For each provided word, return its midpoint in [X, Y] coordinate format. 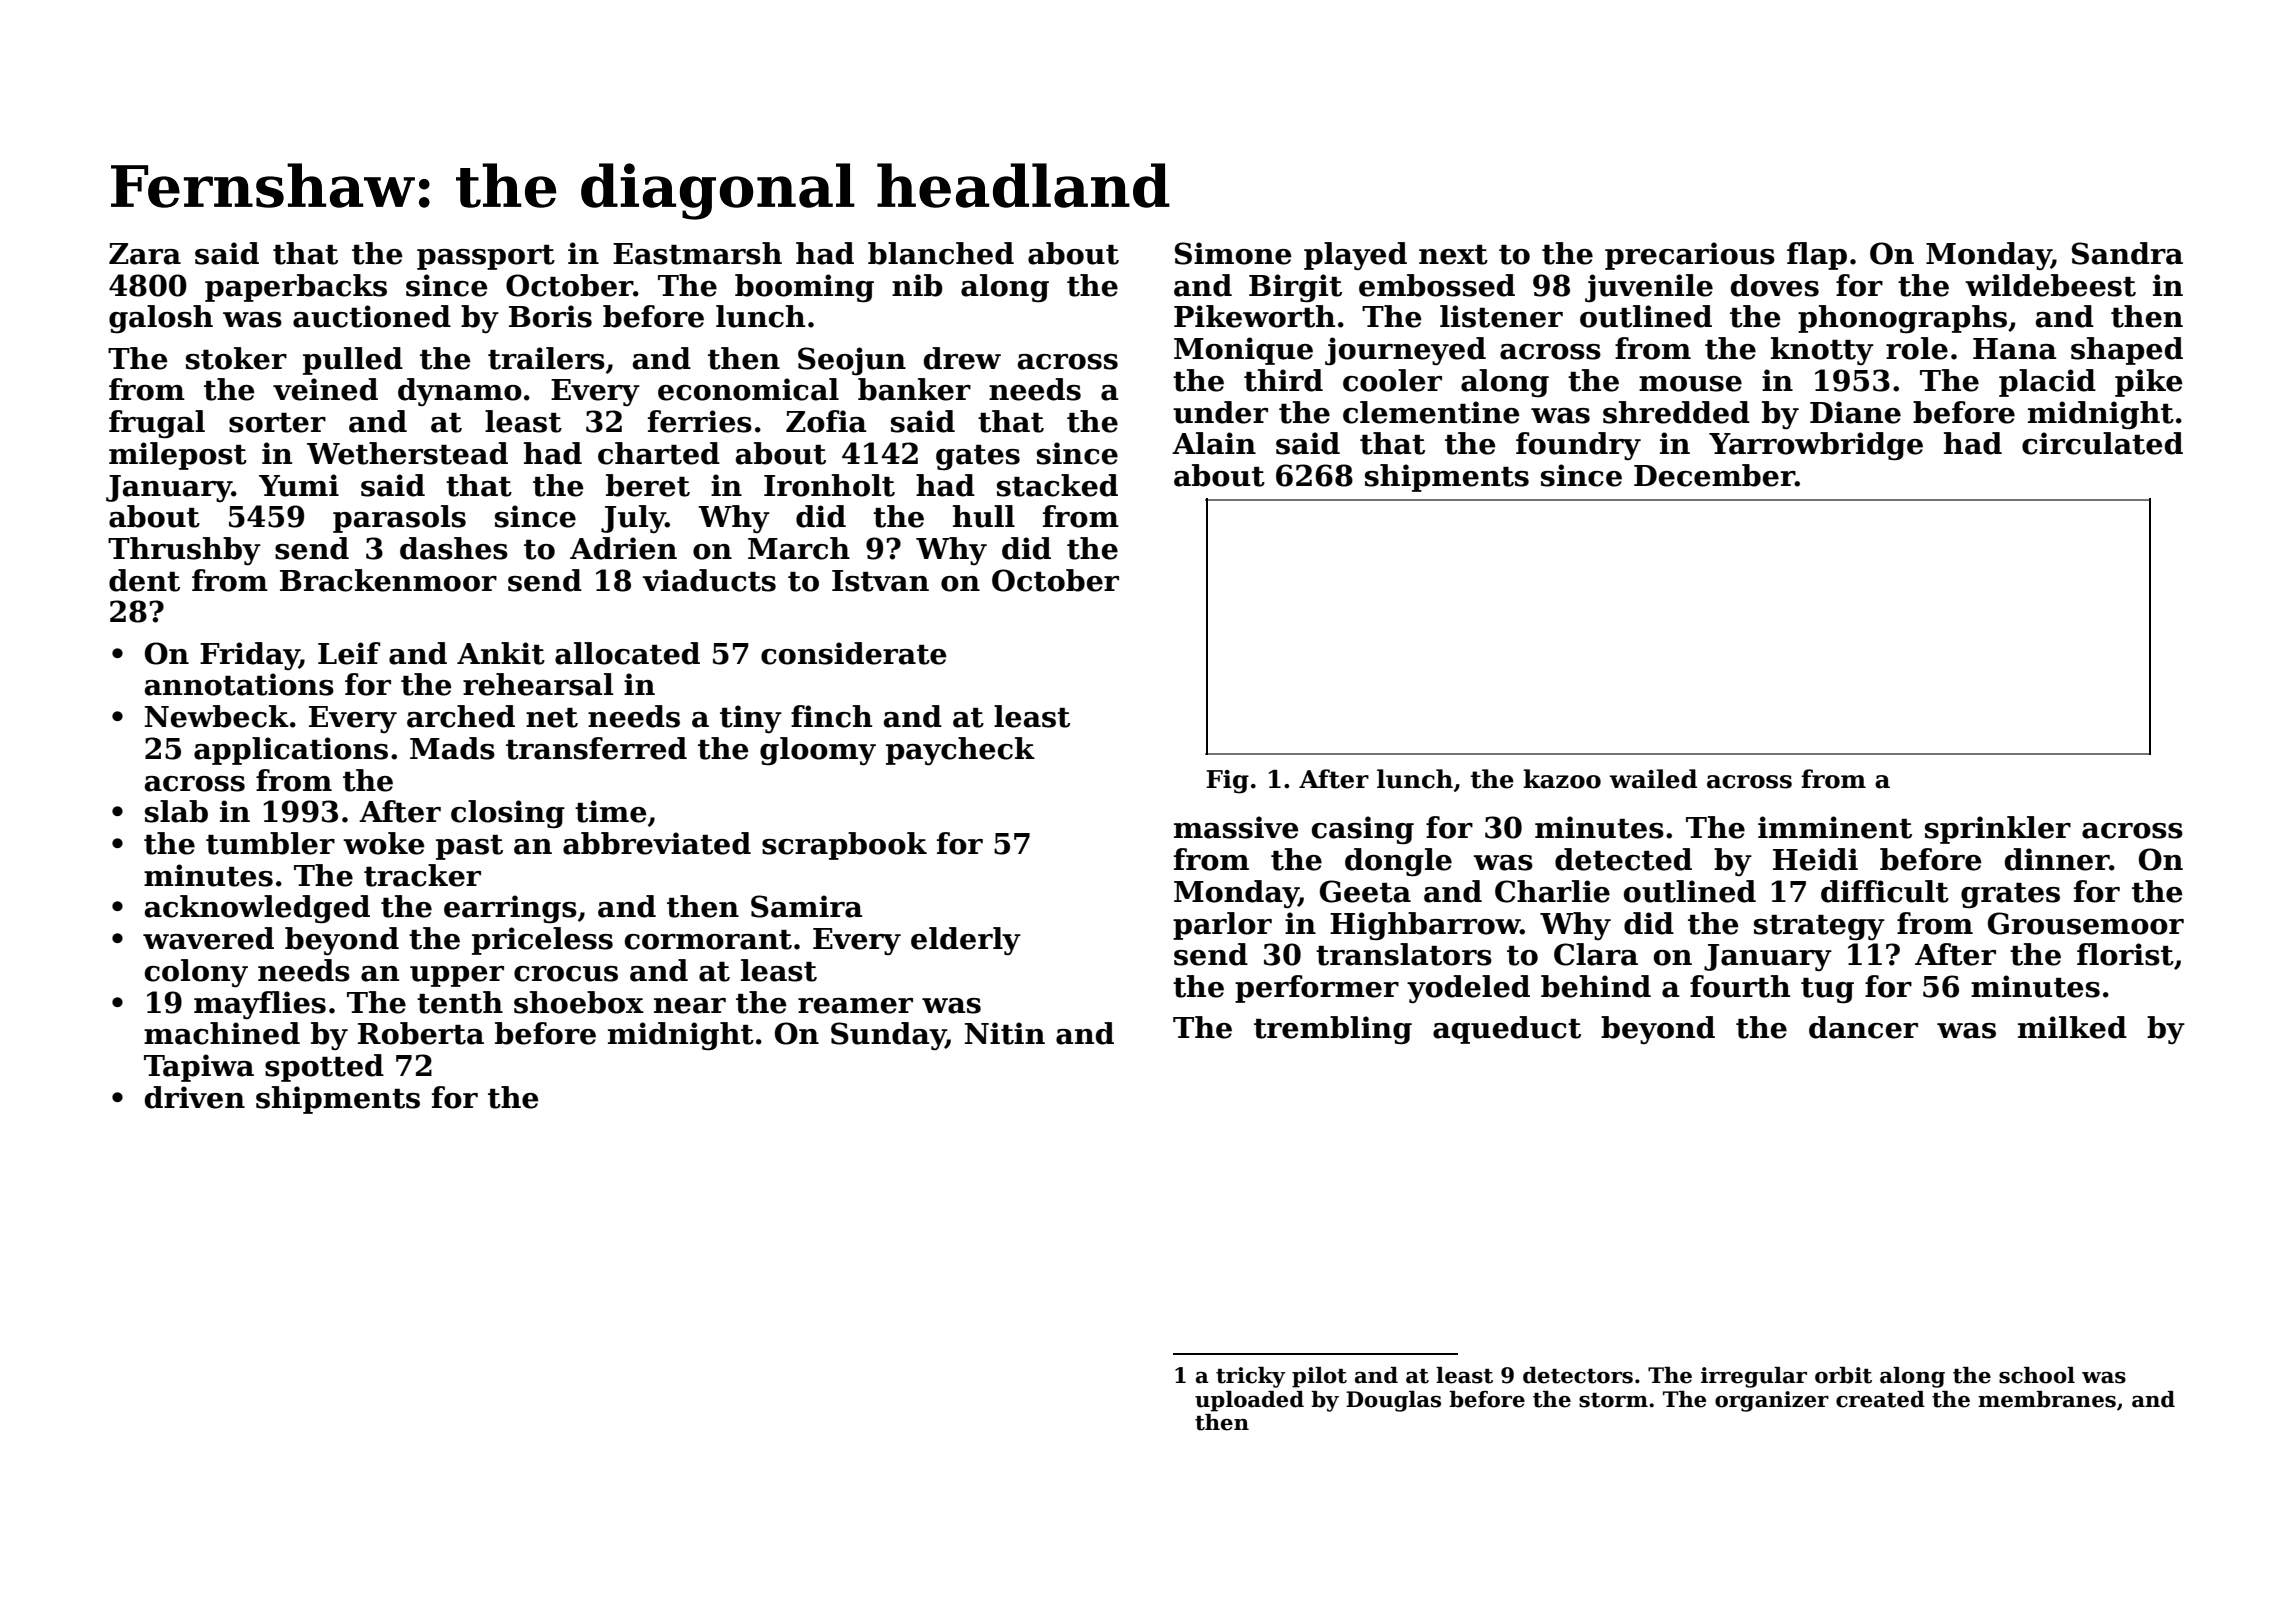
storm [1613, 1400]
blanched [941, 253]
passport [486, 257]
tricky [1250, 1377]
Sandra [2127, 253]
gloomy [818, 751]
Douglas [1393, 1401]
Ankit [501, 653]
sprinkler [1998, 830]
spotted [324, 1068]
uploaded [1249, 1401]
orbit [1843, 1375]
